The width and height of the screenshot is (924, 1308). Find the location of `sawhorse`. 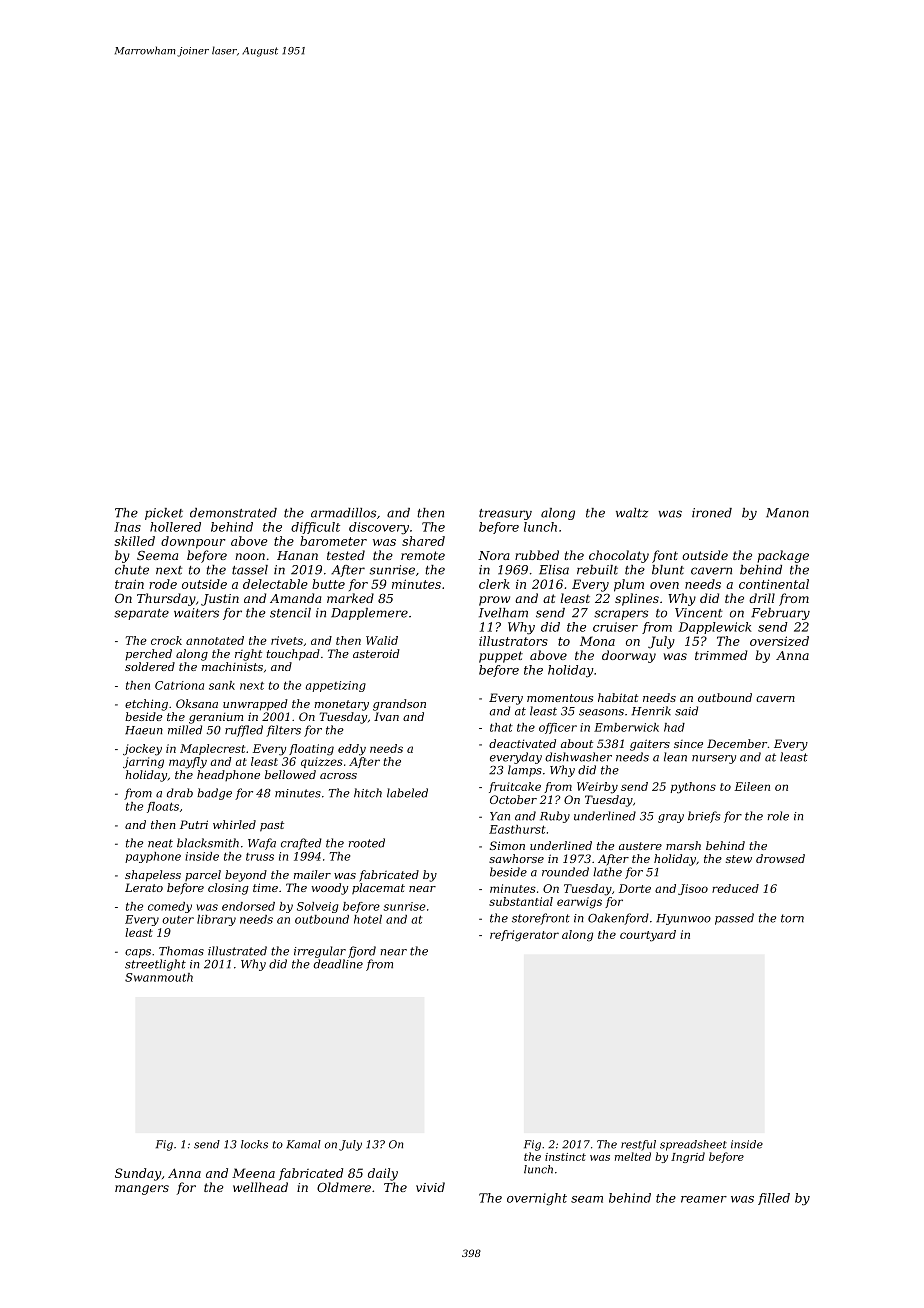

sawhorse is located at coordinates (516, 858).
